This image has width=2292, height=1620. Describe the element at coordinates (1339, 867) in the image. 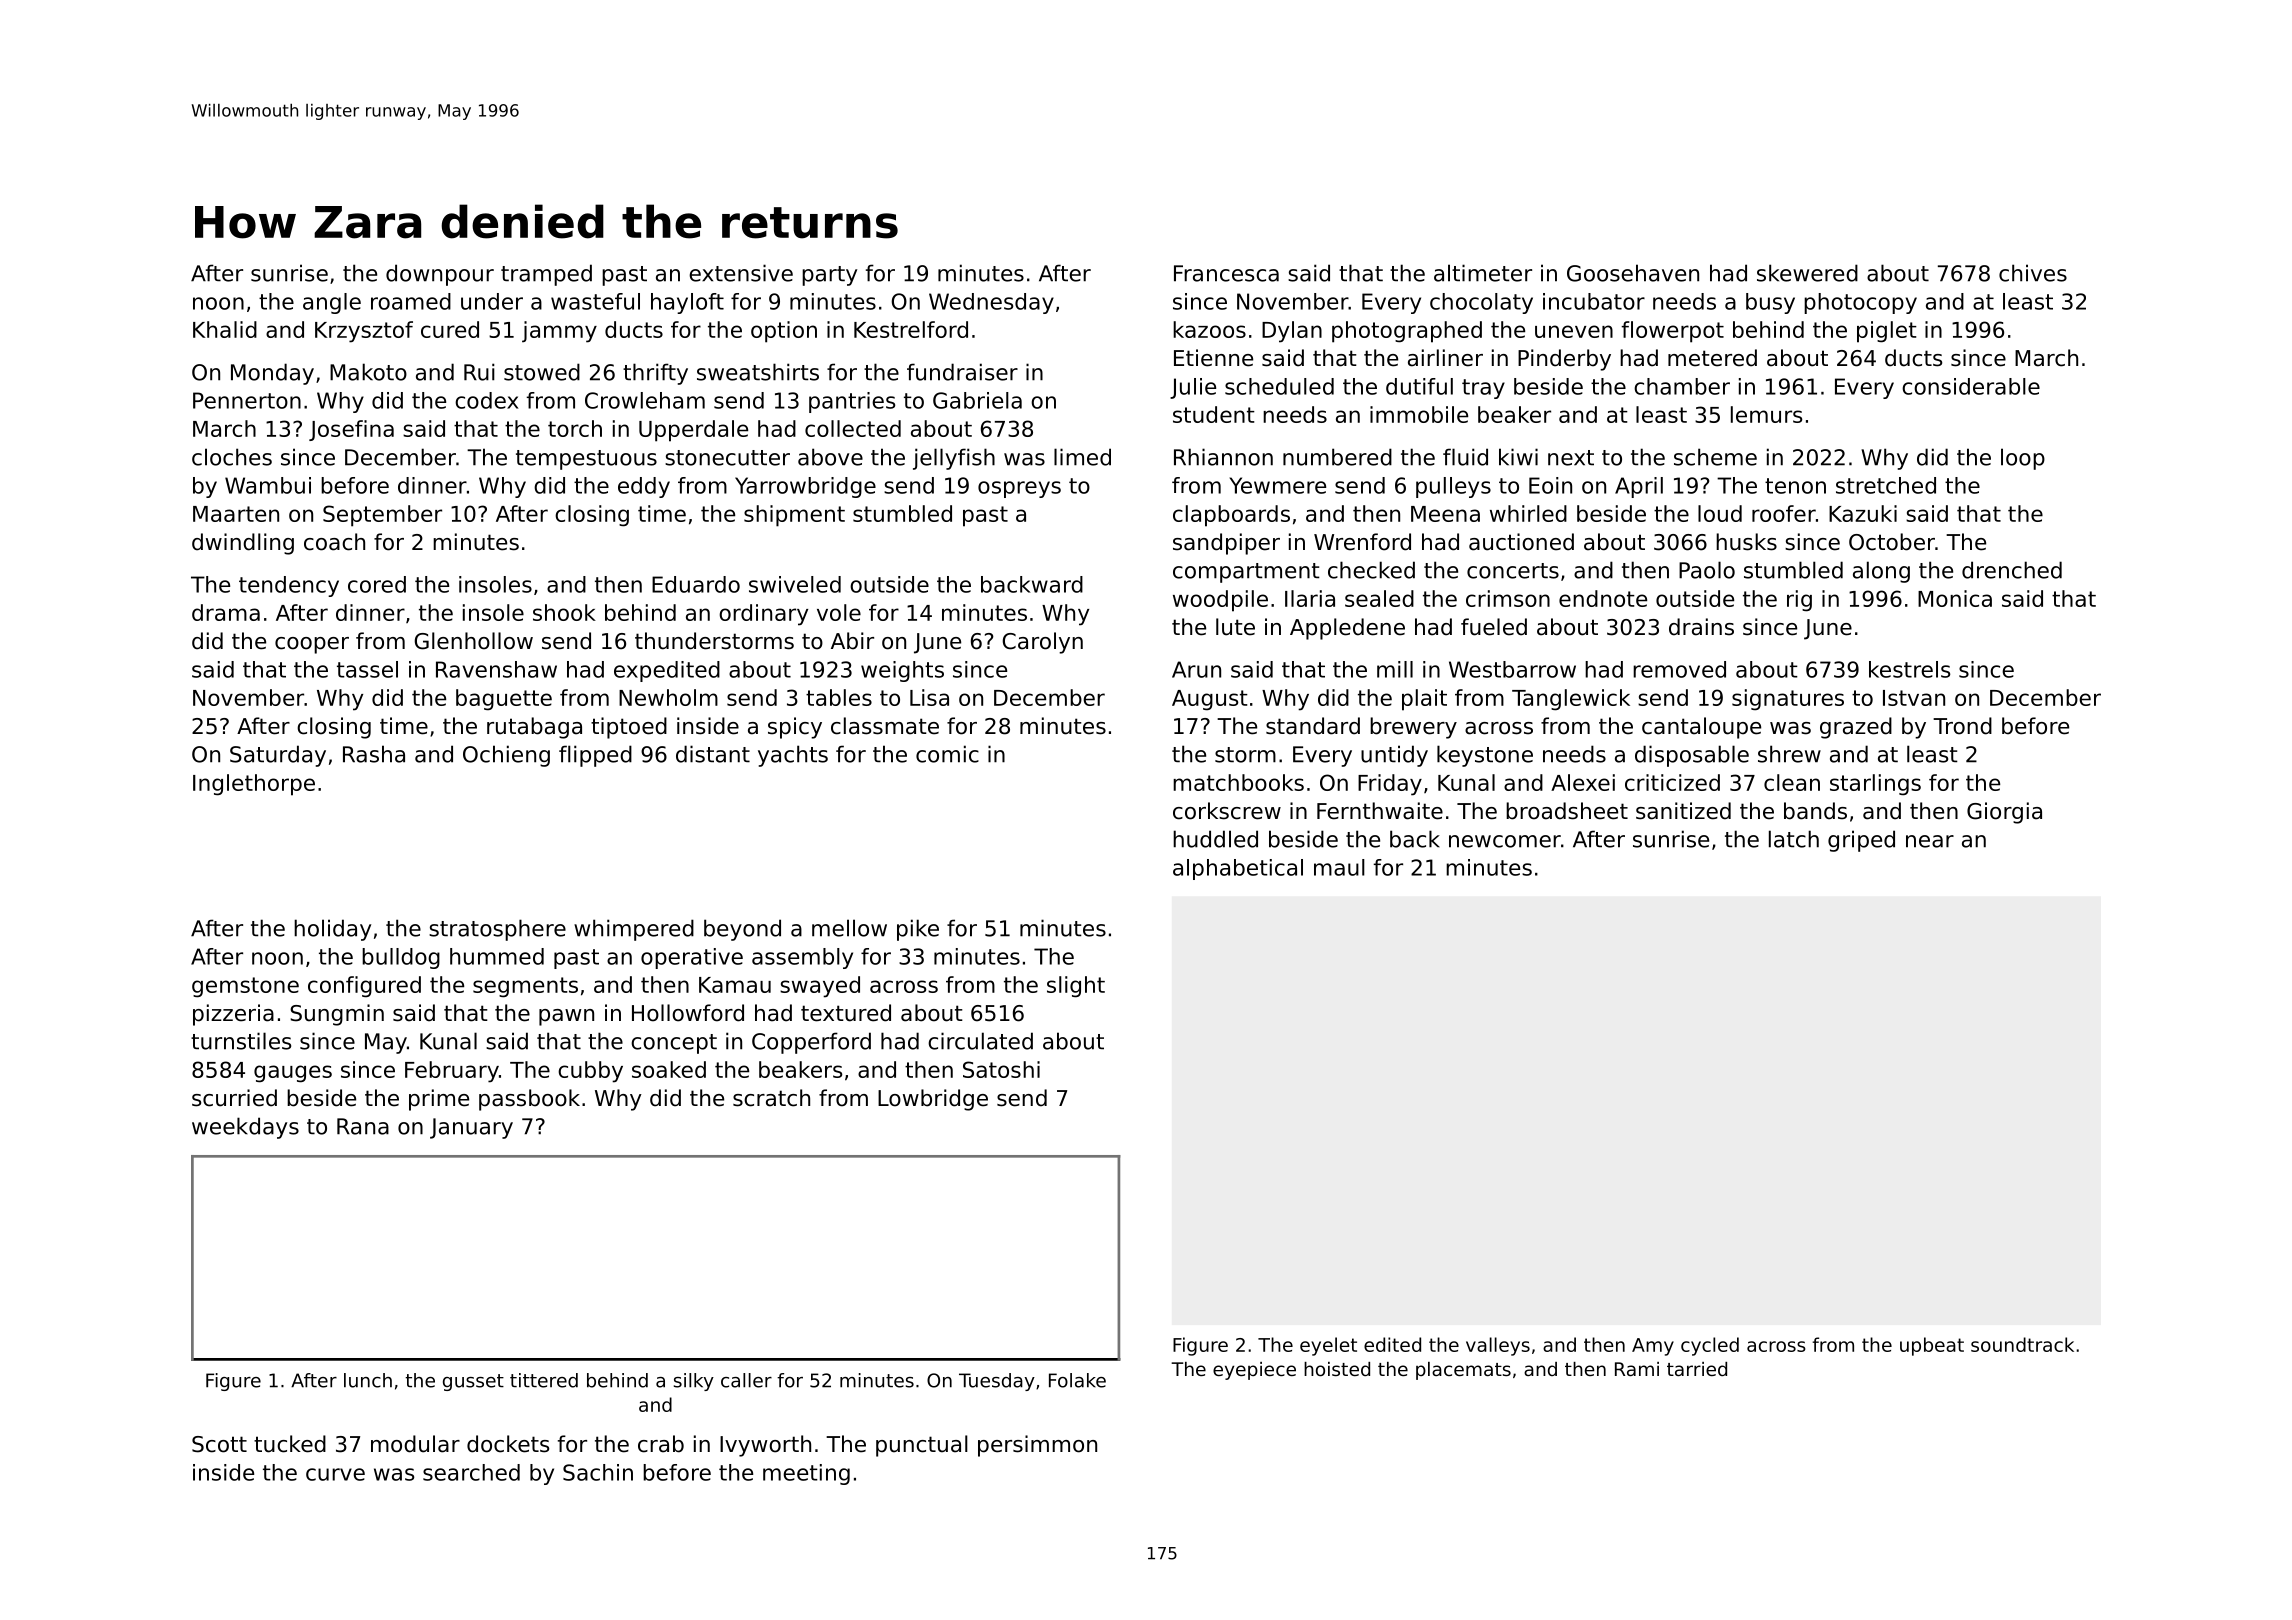

I see `maul` at that location.
